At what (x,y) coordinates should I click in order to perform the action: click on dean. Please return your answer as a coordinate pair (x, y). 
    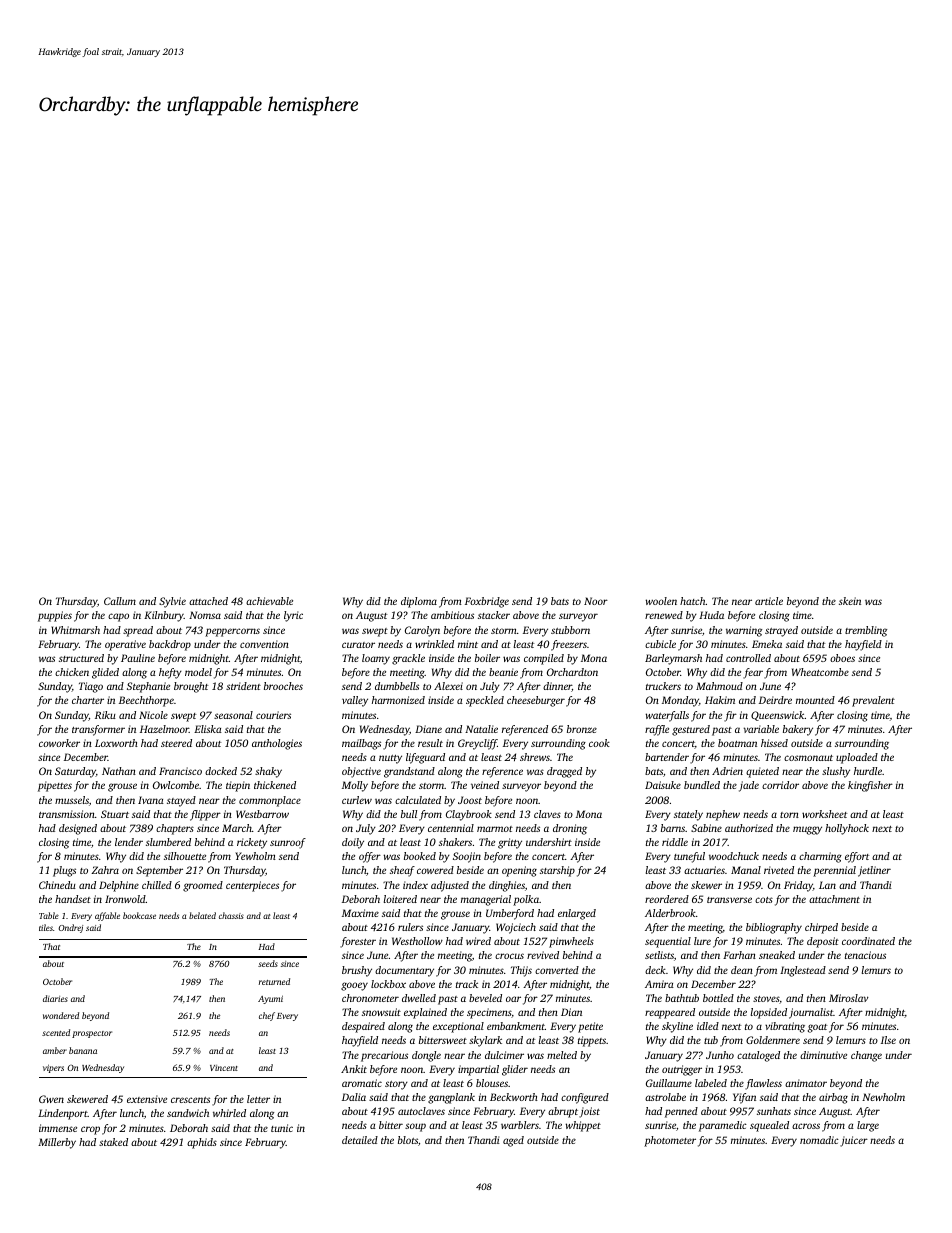
    Looking at the image, I should click on (742, 970).
